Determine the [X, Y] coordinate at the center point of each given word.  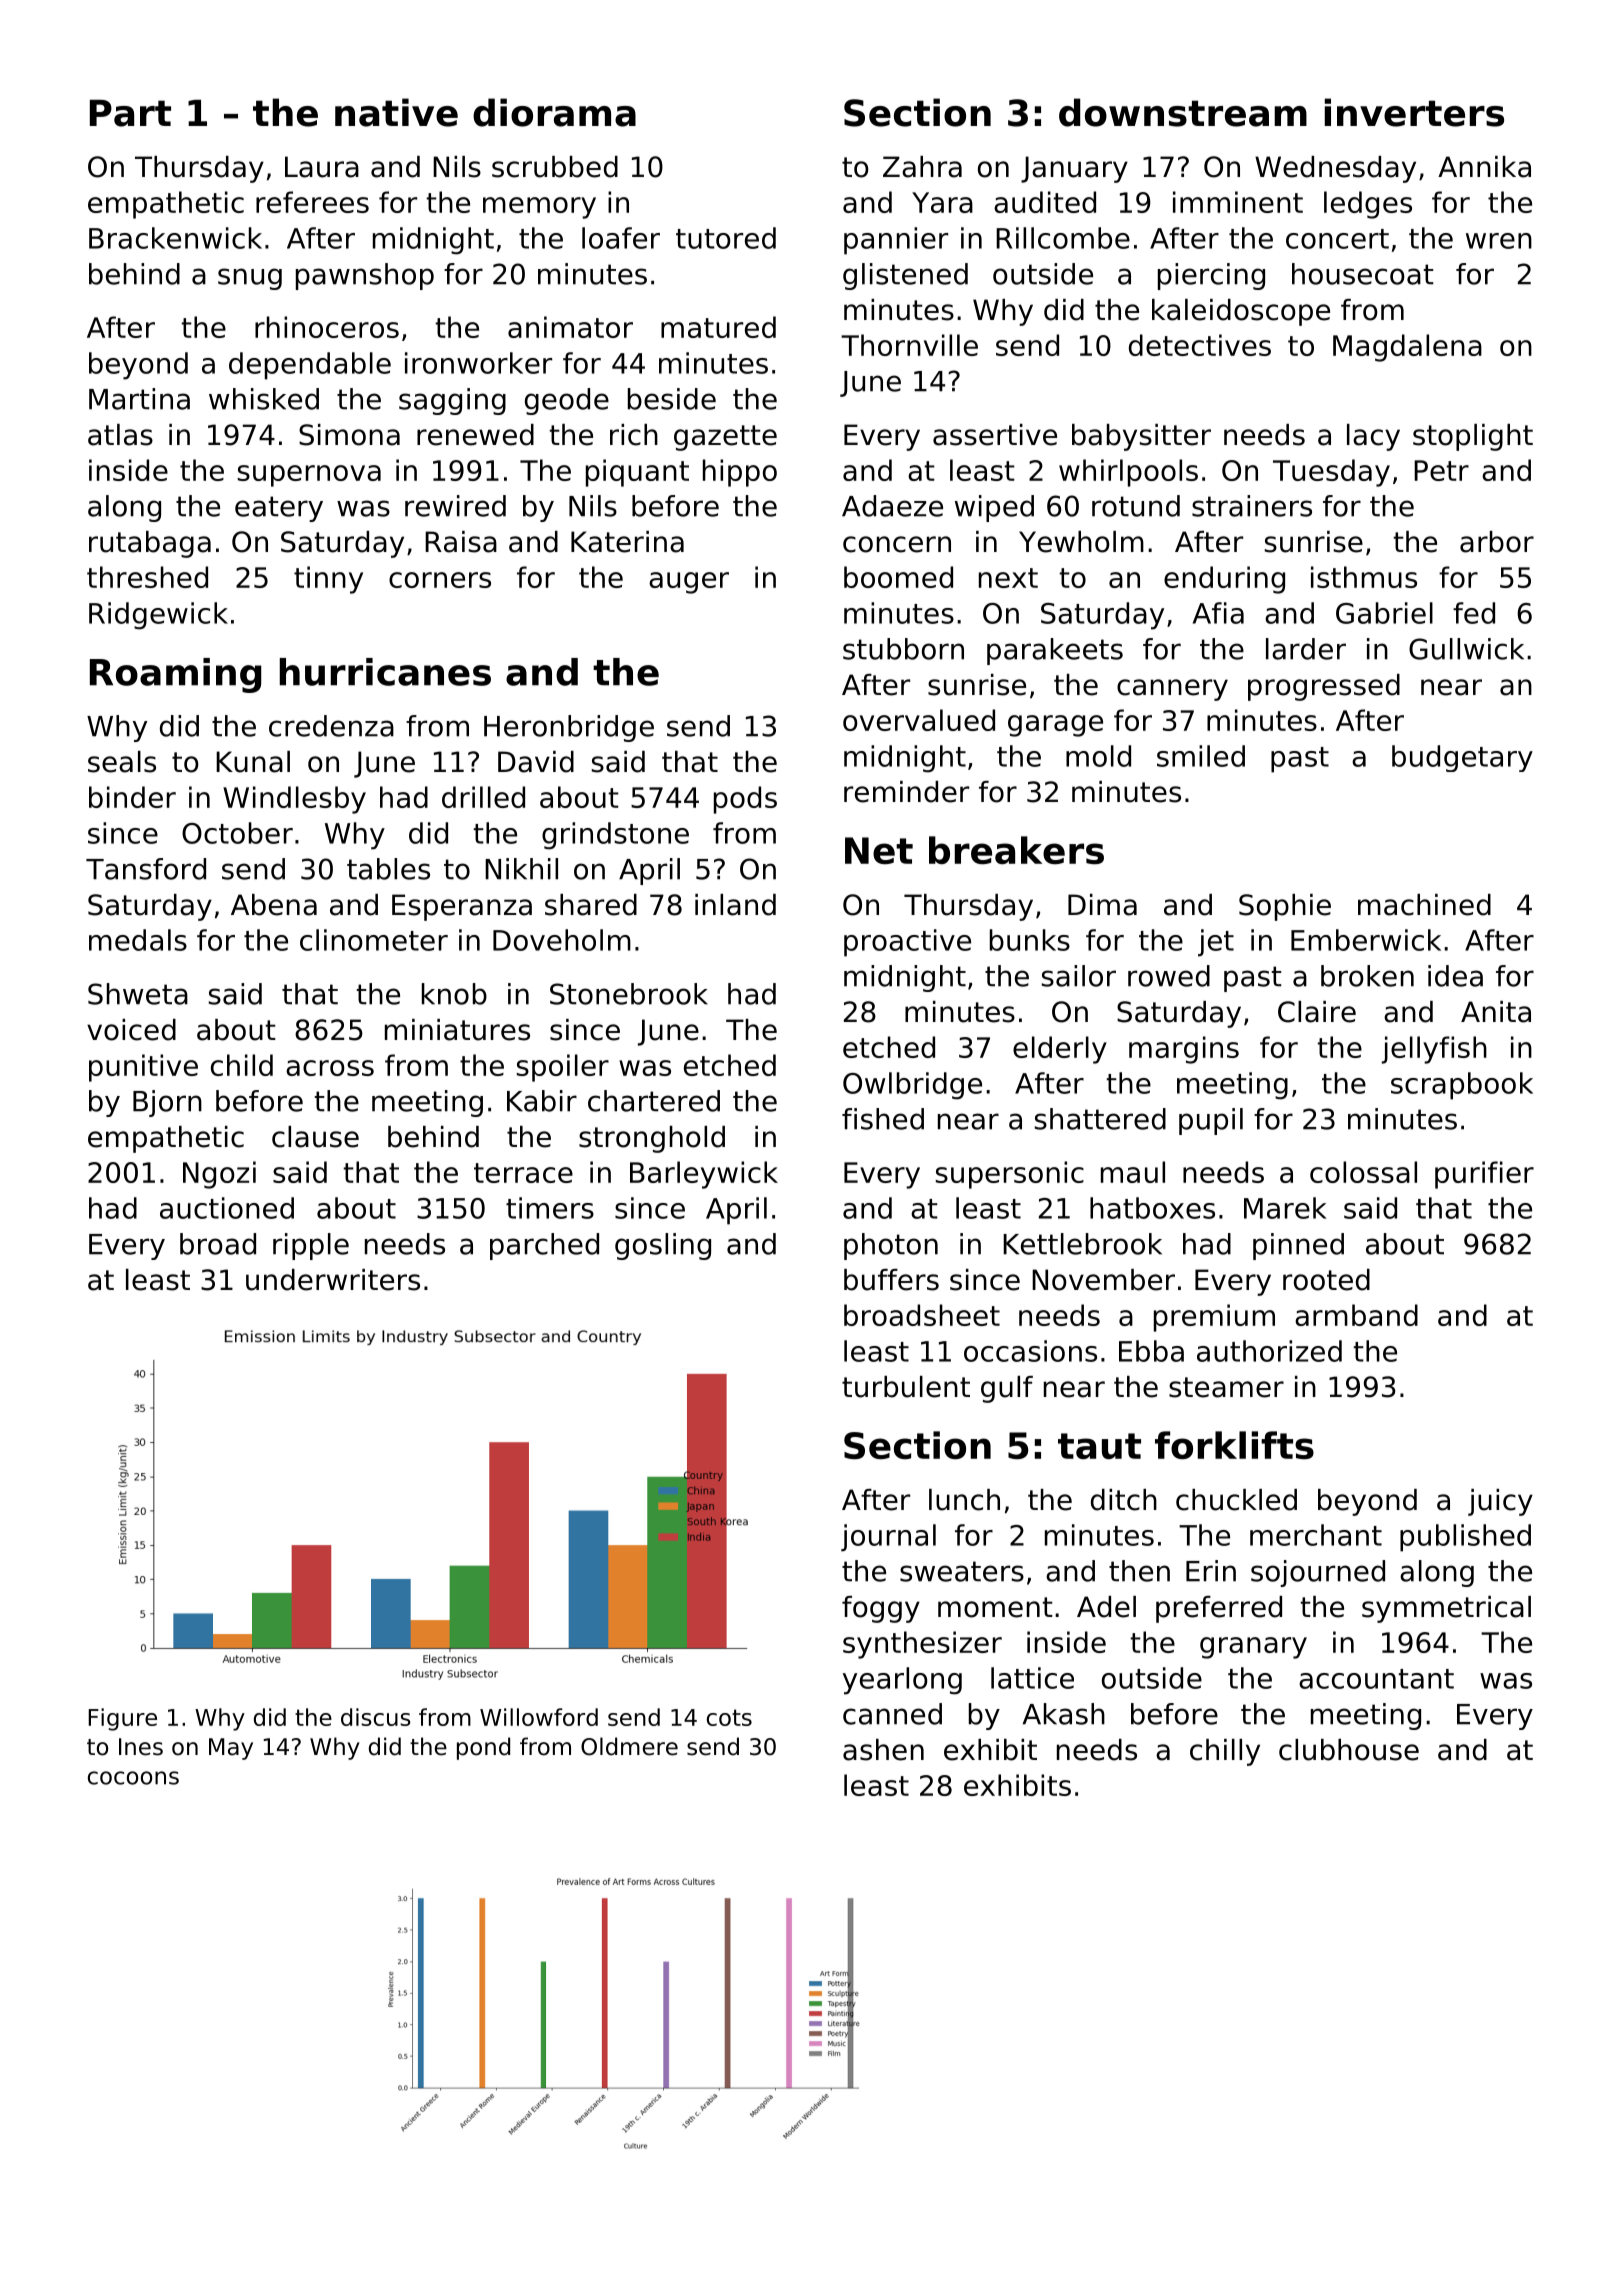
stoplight [1473, 437]
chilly [1225, 1752]
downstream [1183, 112]
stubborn [903, 649]
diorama [554, 112]
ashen [883, 1750]
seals [122, 762]
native [396, 112]
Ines [141, 1747]
